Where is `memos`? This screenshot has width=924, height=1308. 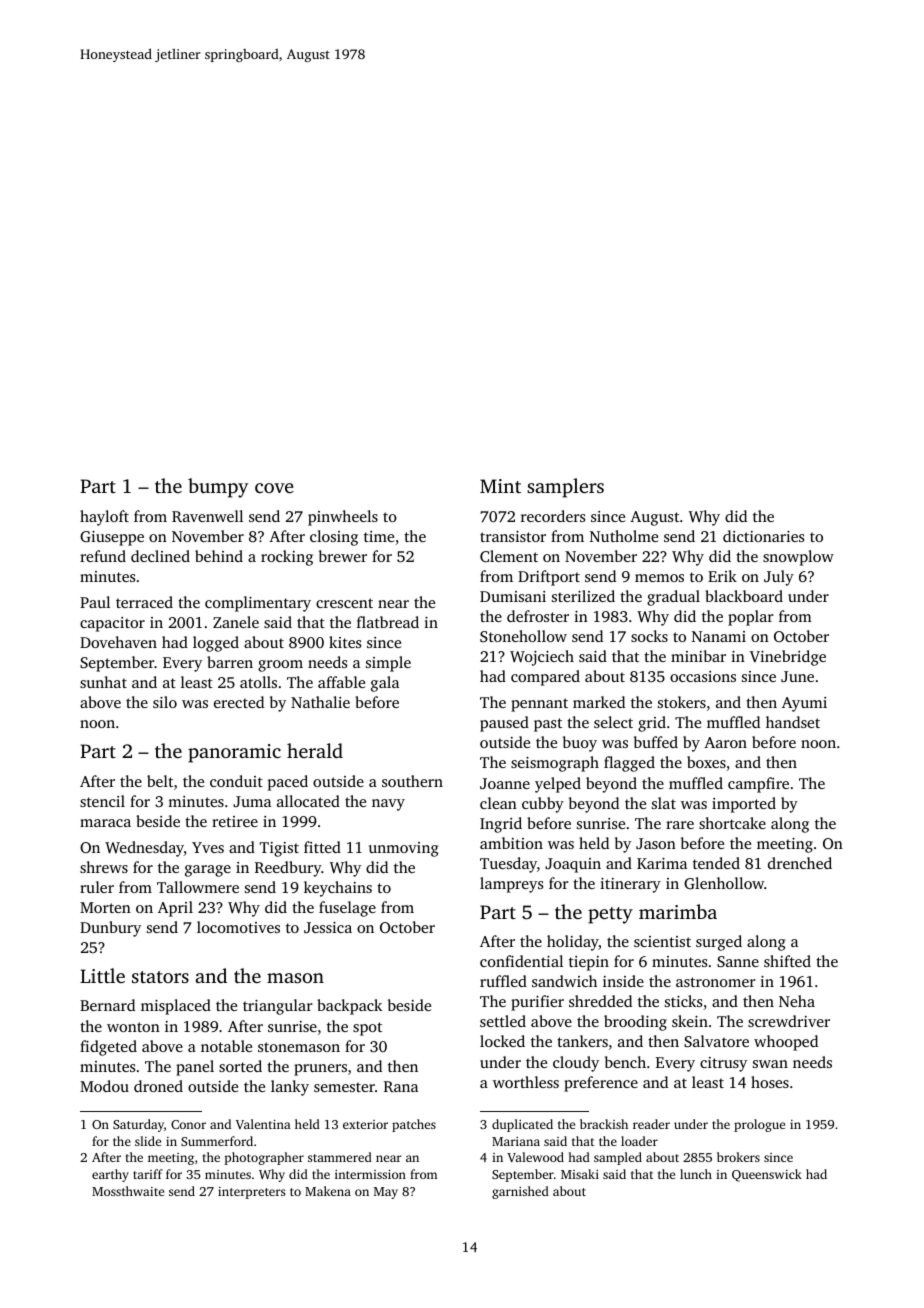 memos is located at coordinates (659, 578).
